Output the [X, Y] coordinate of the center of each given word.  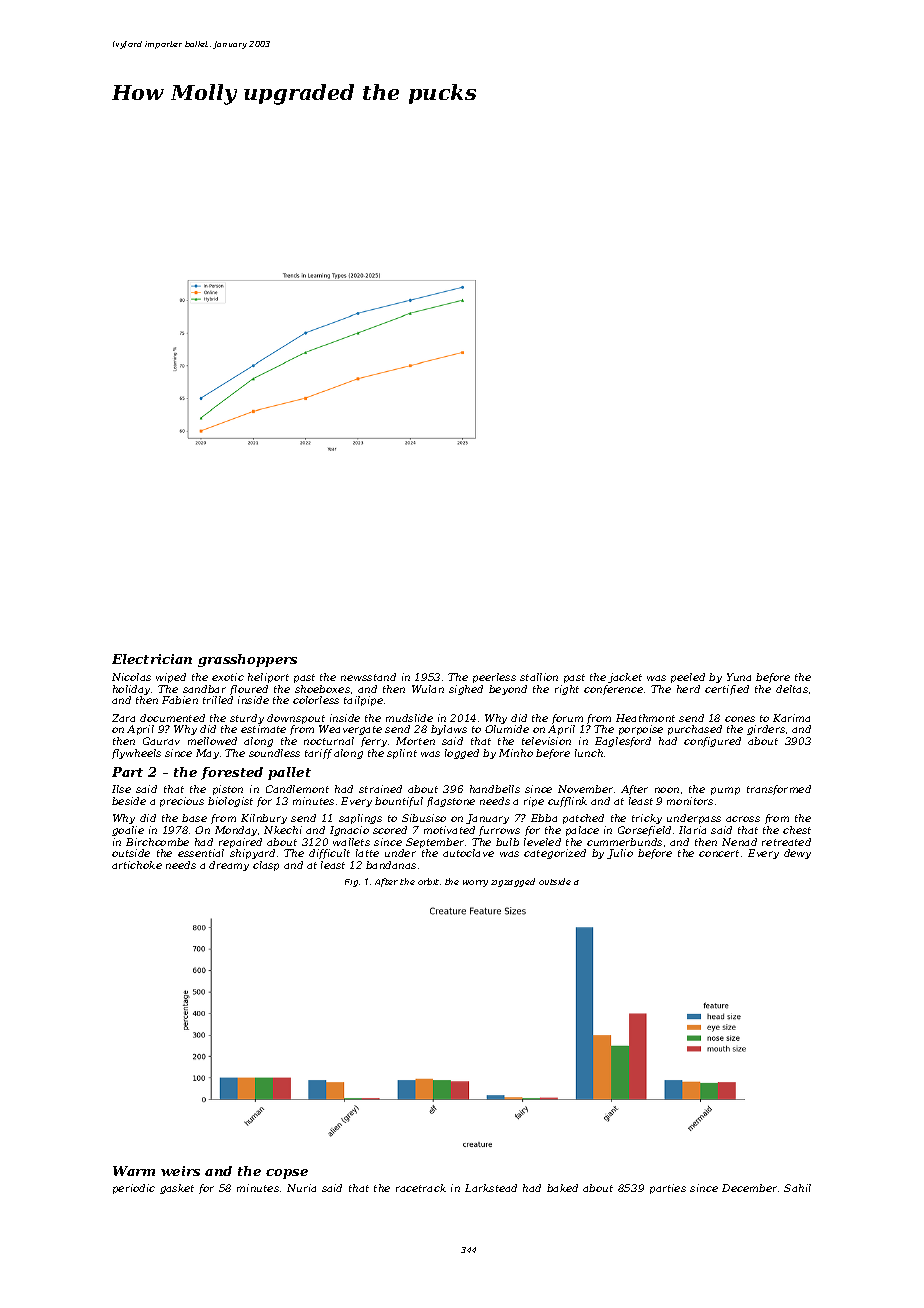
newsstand [368, 677]
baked [562, 1188]
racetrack [421, 1188]
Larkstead [491, 1188]
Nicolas [131, 677]
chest [797, 830]
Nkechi [283, 830]
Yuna [739, 677]
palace [582, 831]
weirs [180, 1171]
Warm [134, 1171]
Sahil [797, 1188]
